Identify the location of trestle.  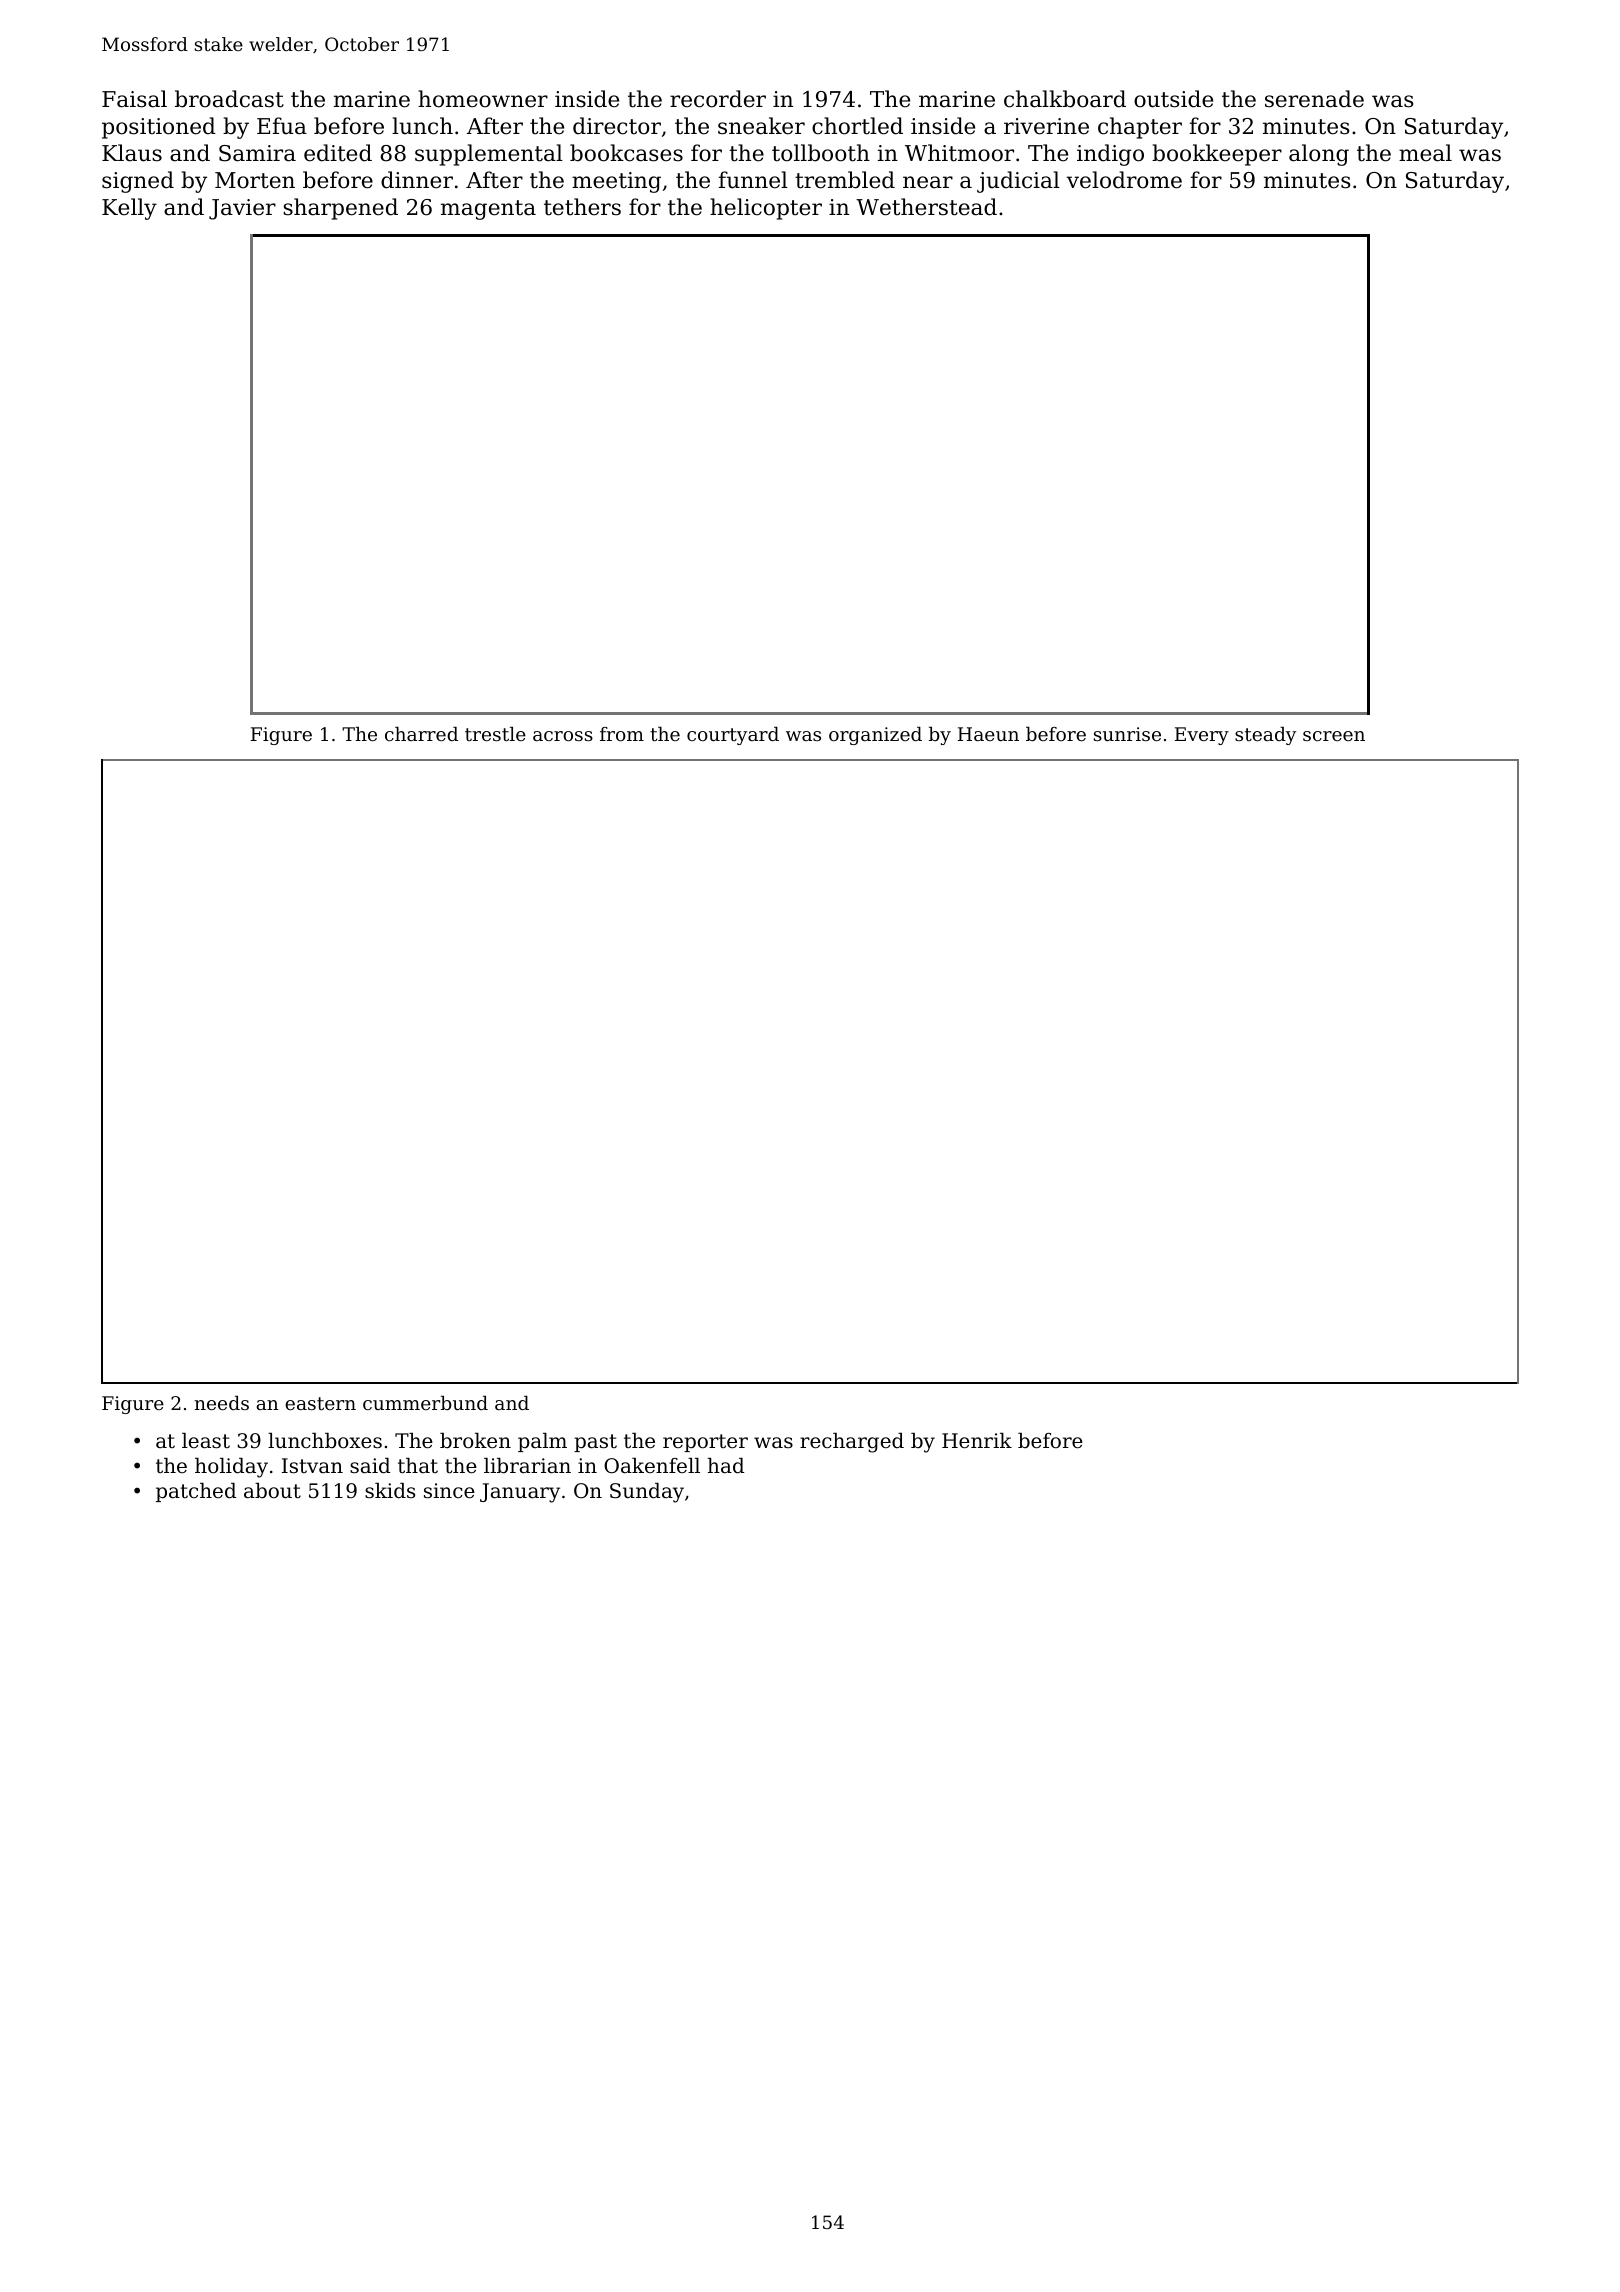
(495, 734).
